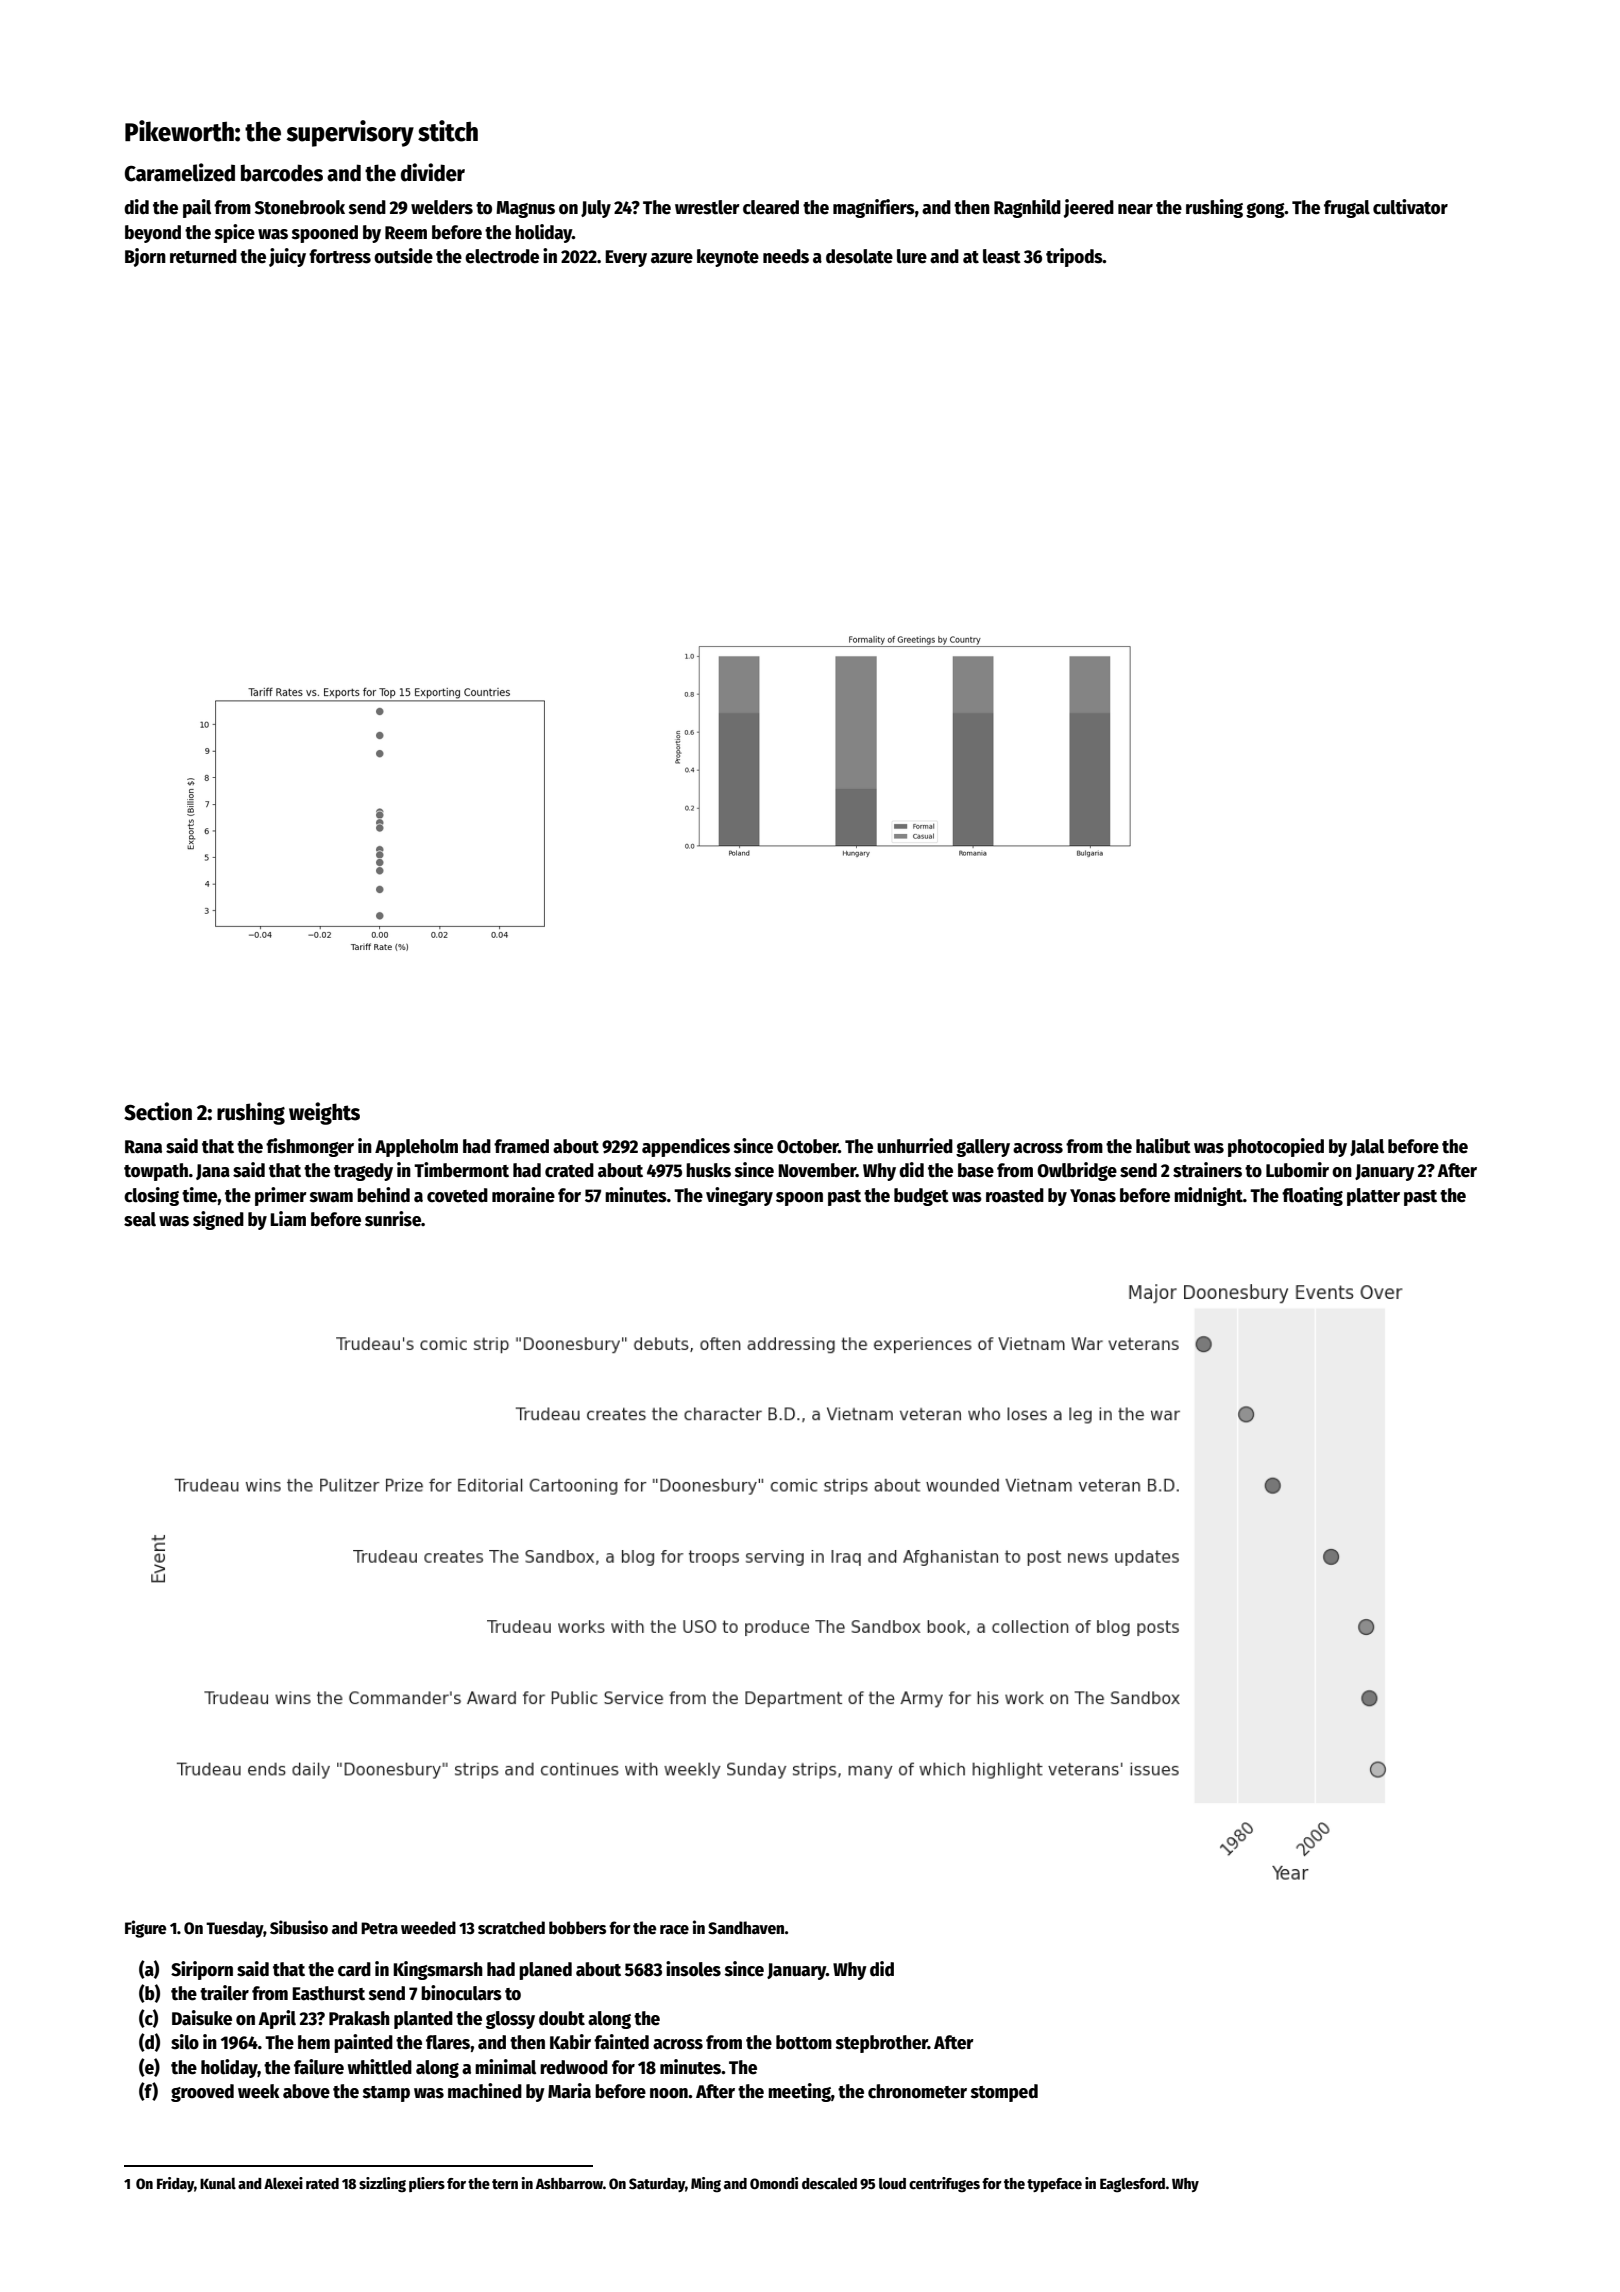 This screenshot has height=2292, width=1620. What do you see at coordinates (1077, 1171) in the screenshot?
I see `Owlbridge` at bounding box center [1077, 1171].
